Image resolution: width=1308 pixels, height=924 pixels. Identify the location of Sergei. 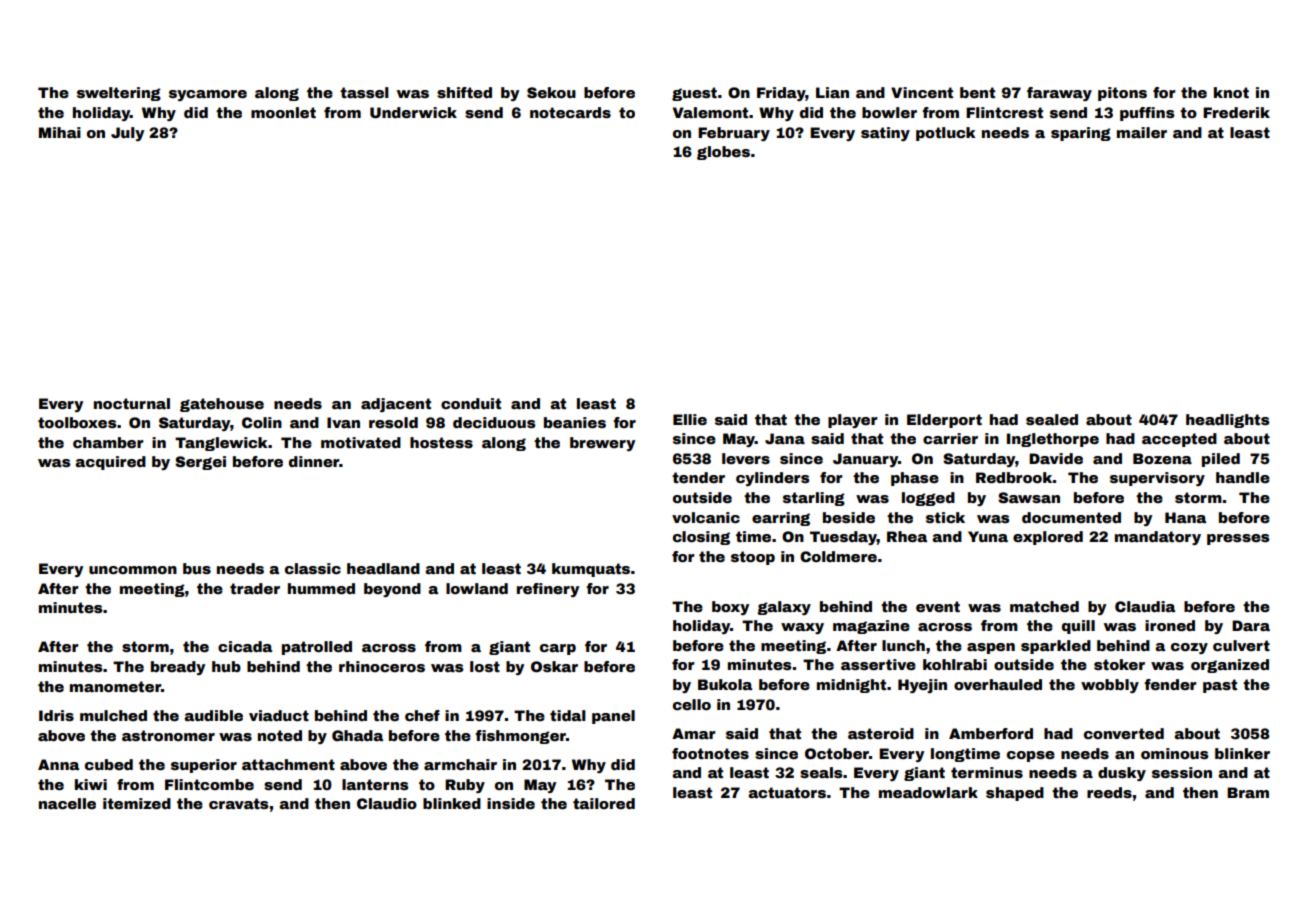
(200, 463).
